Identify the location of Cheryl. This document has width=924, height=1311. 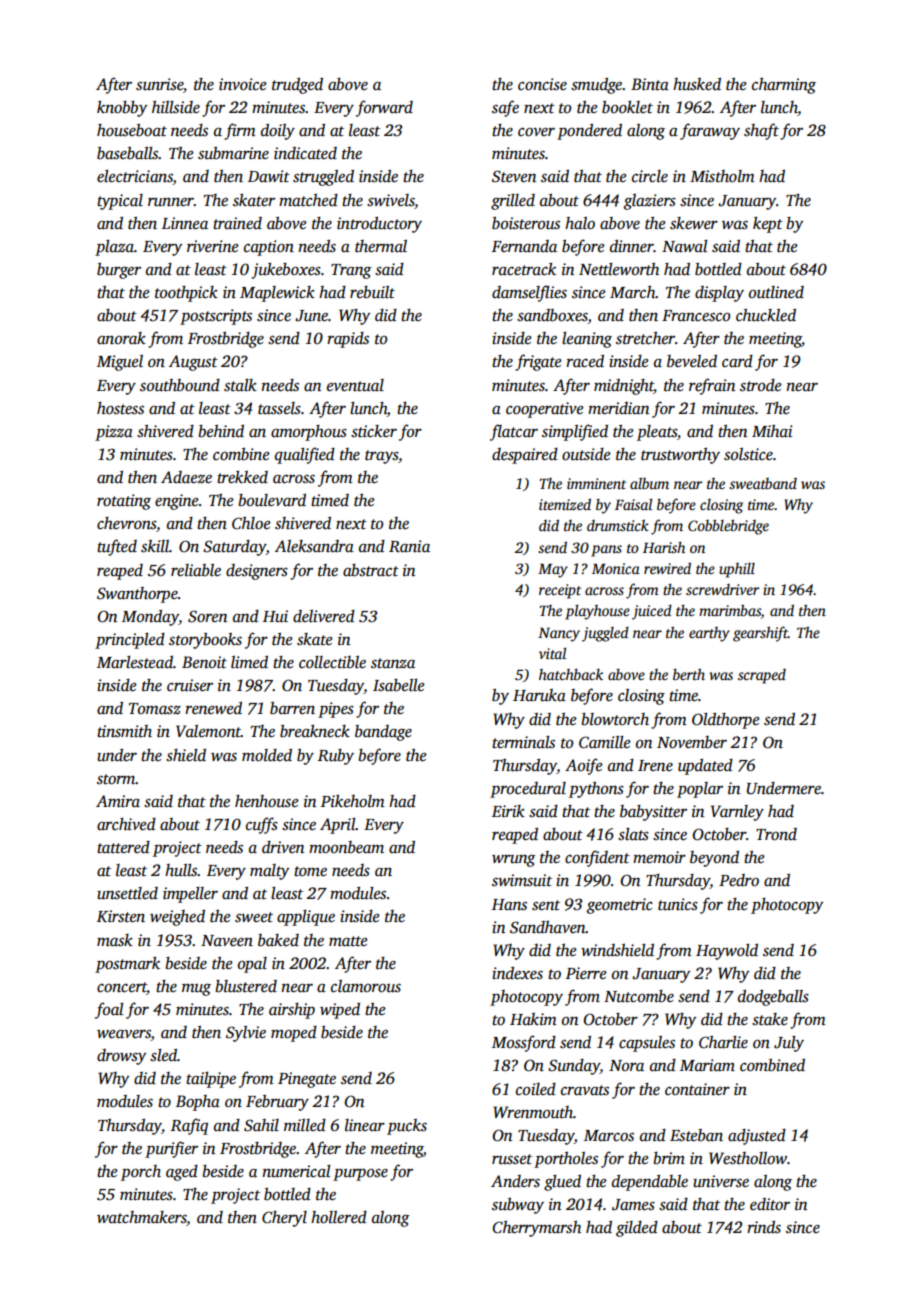
(284, 1219).
